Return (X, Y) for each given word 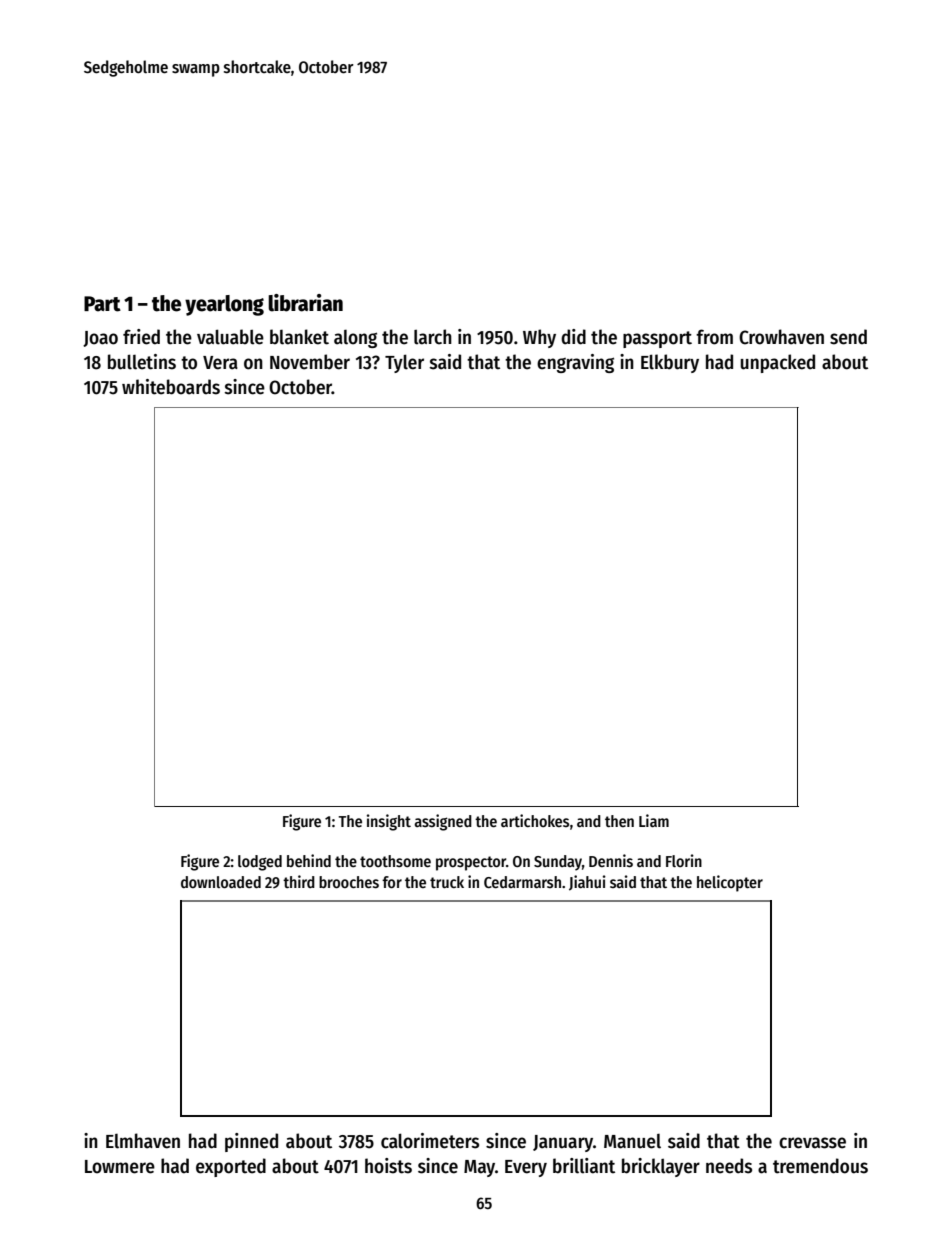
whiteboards (171, 387)
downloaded (221, 882)
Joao (100, 339)
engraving (575, 363)
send (848, 337)
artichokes (535, 820)
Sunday (558, 863)
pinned (251, 1142)
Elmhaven (143, 1141)
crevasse (812, 1143)
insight (389, 822)
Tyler (404, 363)
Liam (654, 820)
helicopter (730, 883)
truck (447, 882)
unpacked (778, 363)
